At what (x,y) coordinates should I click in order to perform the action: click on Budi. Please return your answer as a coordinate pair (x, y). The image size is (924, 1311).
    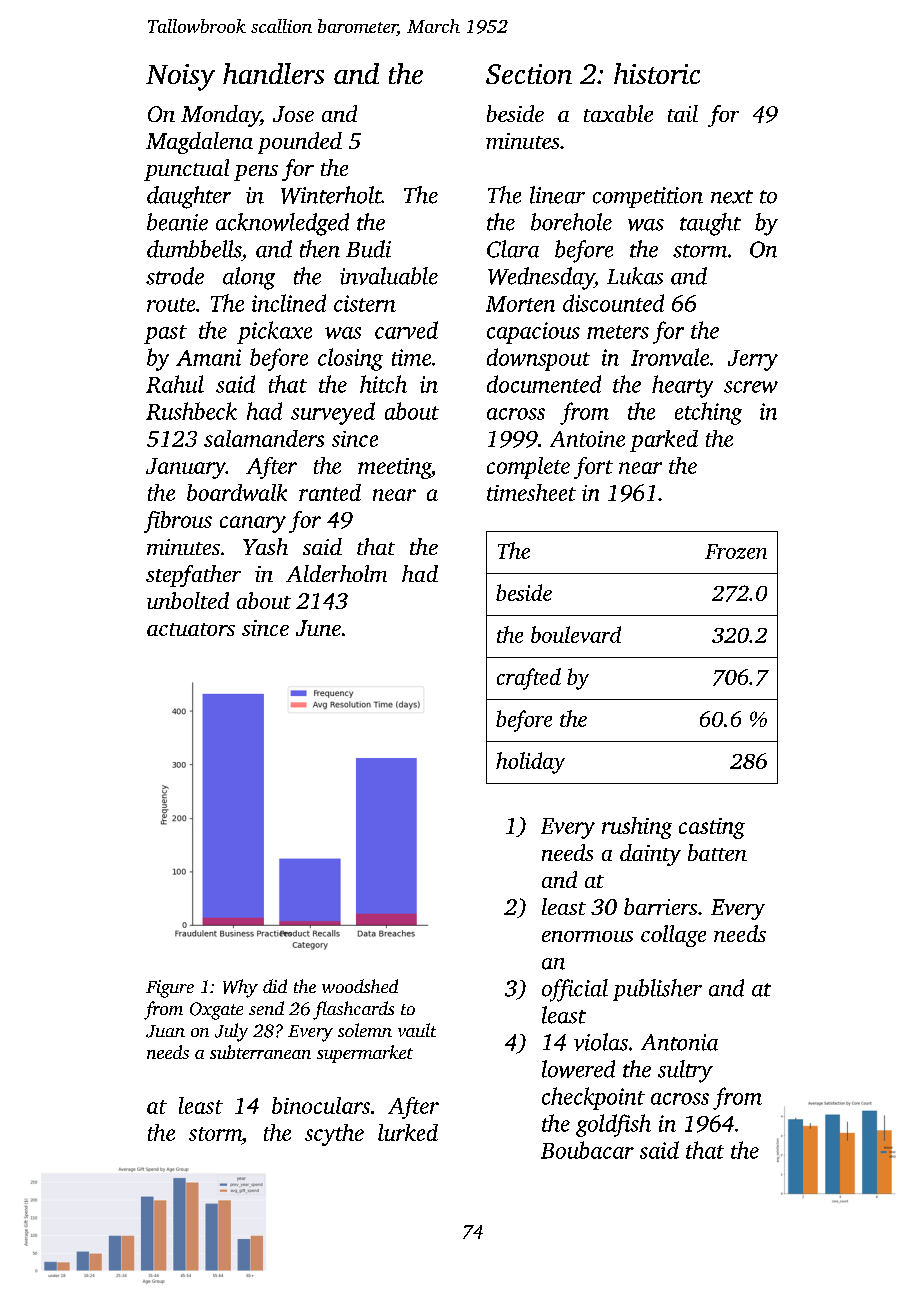
    Looking at the image, I should click on (368, 249).
